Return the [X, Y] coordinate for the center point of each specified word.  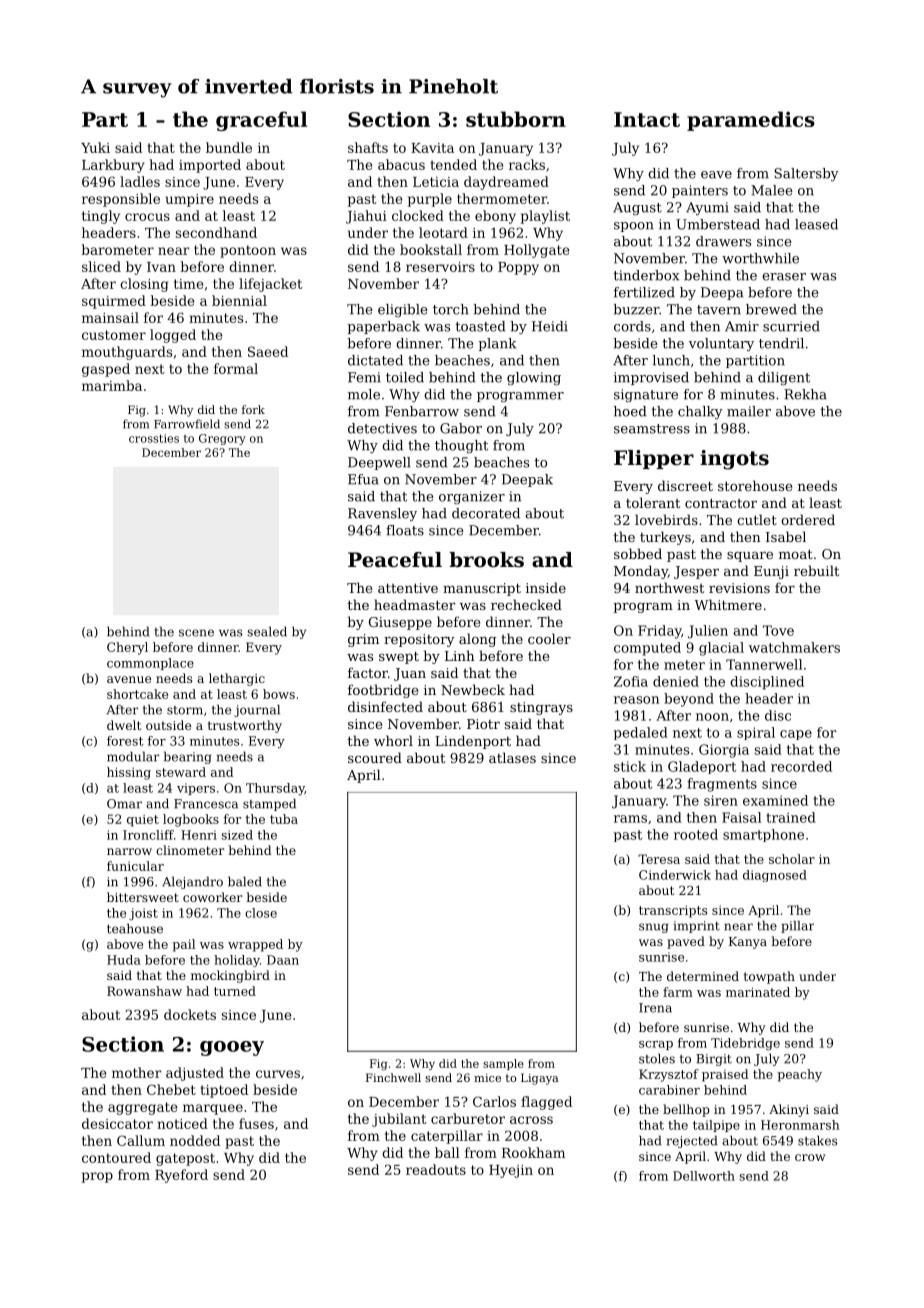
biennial [239, 300]
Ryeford [181, 1176]
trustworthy [245, 726]
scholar [792, 859]
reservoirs [440, 267]
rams [630, 819]
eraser [784, 277]
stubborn [516, 119]
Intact [647, 119]
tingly [101, 217]
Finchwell [393, 1077]
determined [703, 976]
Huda [124, 960]
